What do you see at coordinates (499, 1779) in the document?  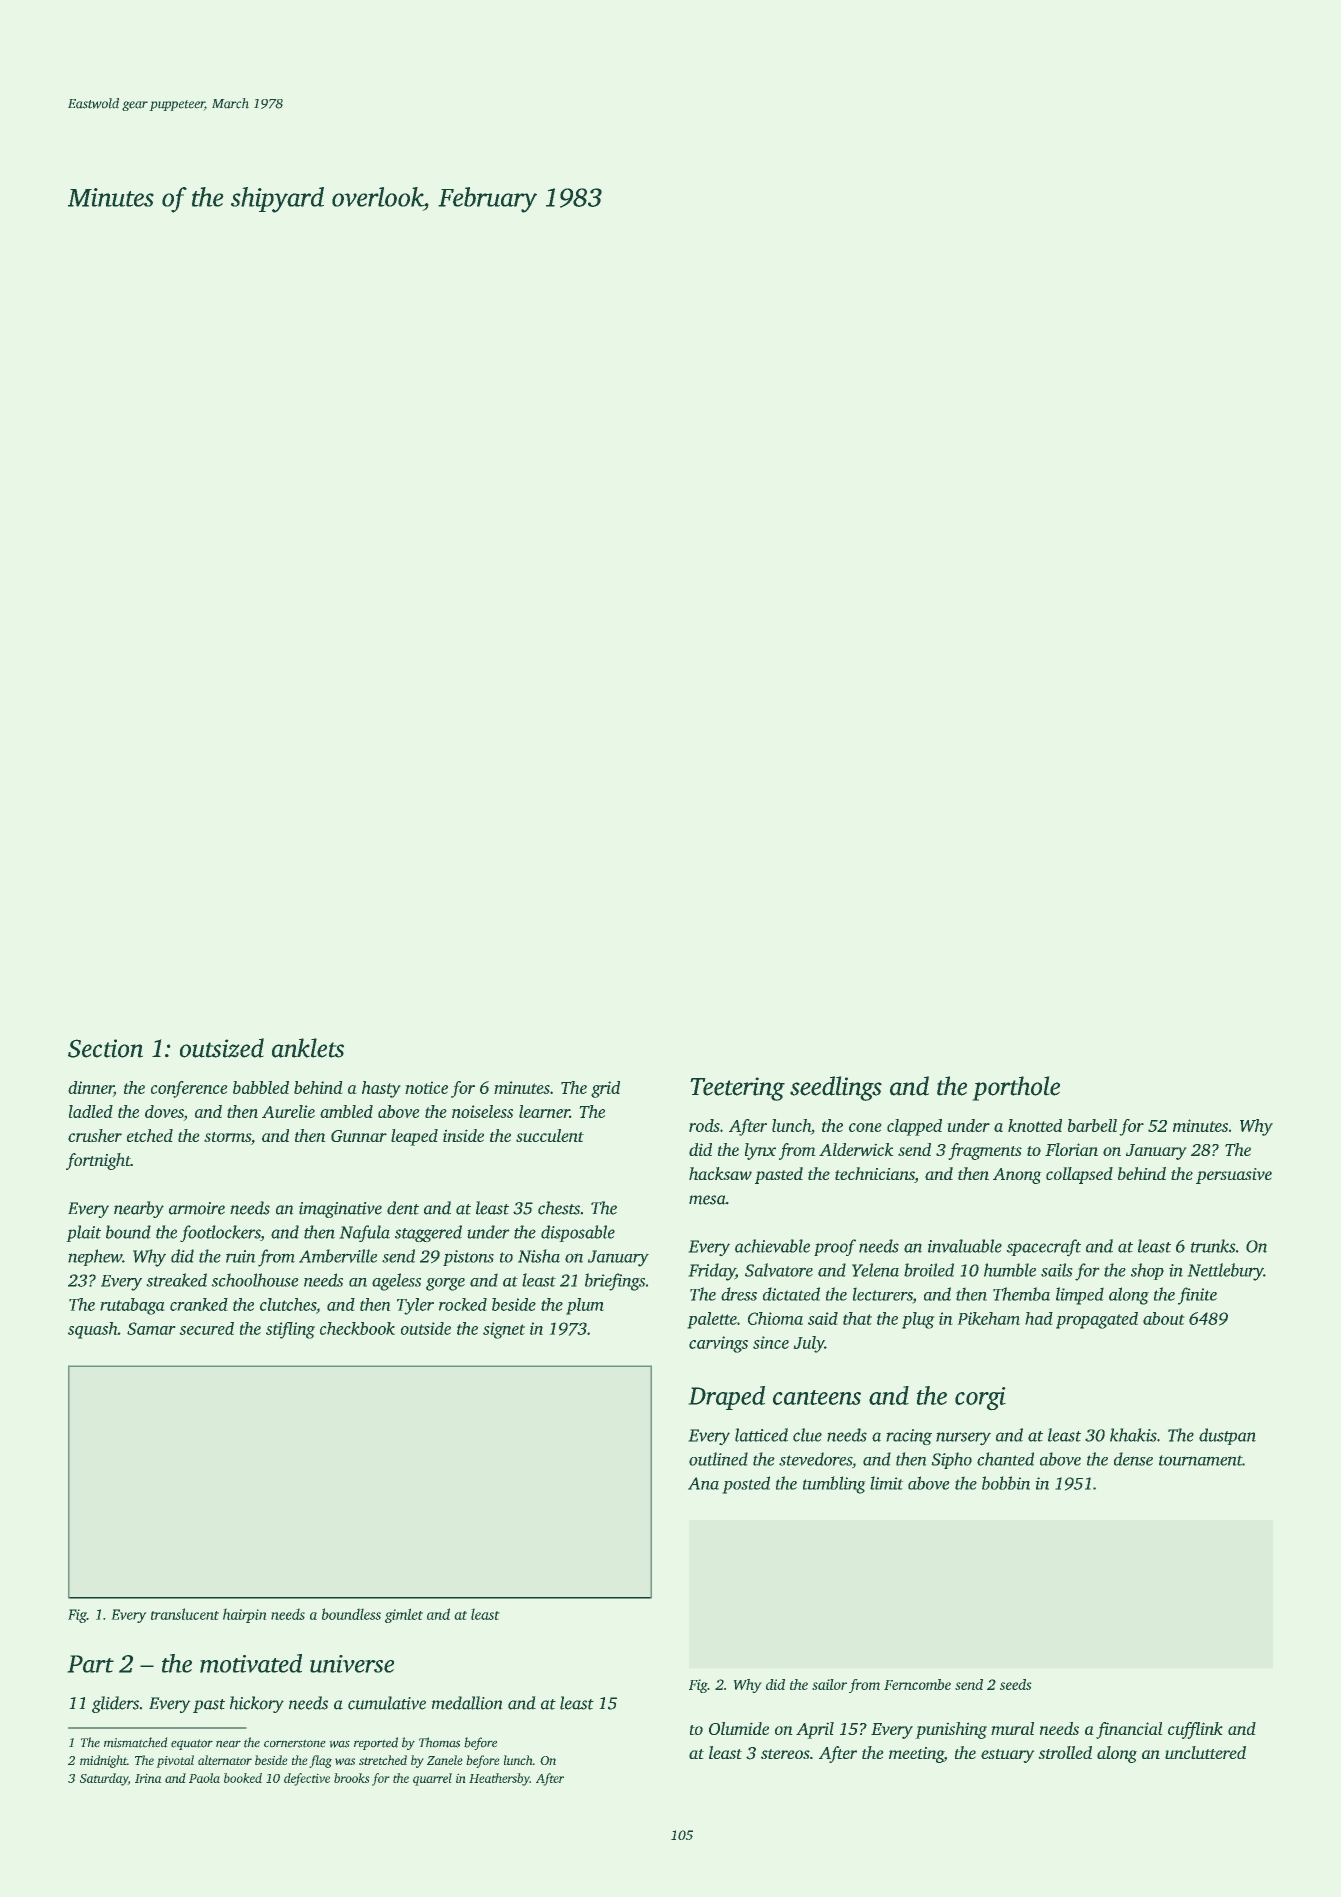 I see `Heathersby` at bounding box center [499, 1779].
